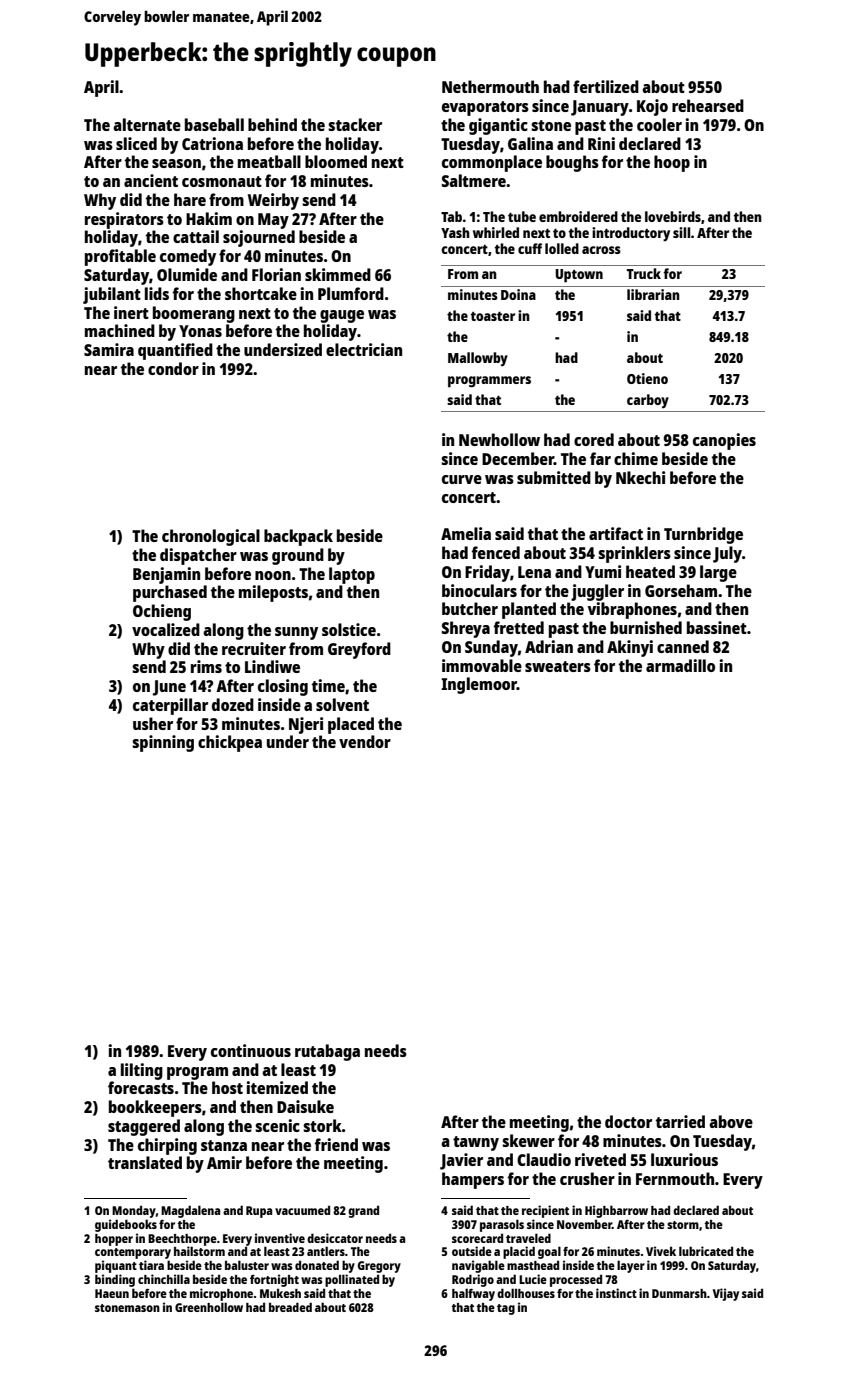 The height and width of the document is (1400, 849). I want to click on halfway, so click(473, 1294).
